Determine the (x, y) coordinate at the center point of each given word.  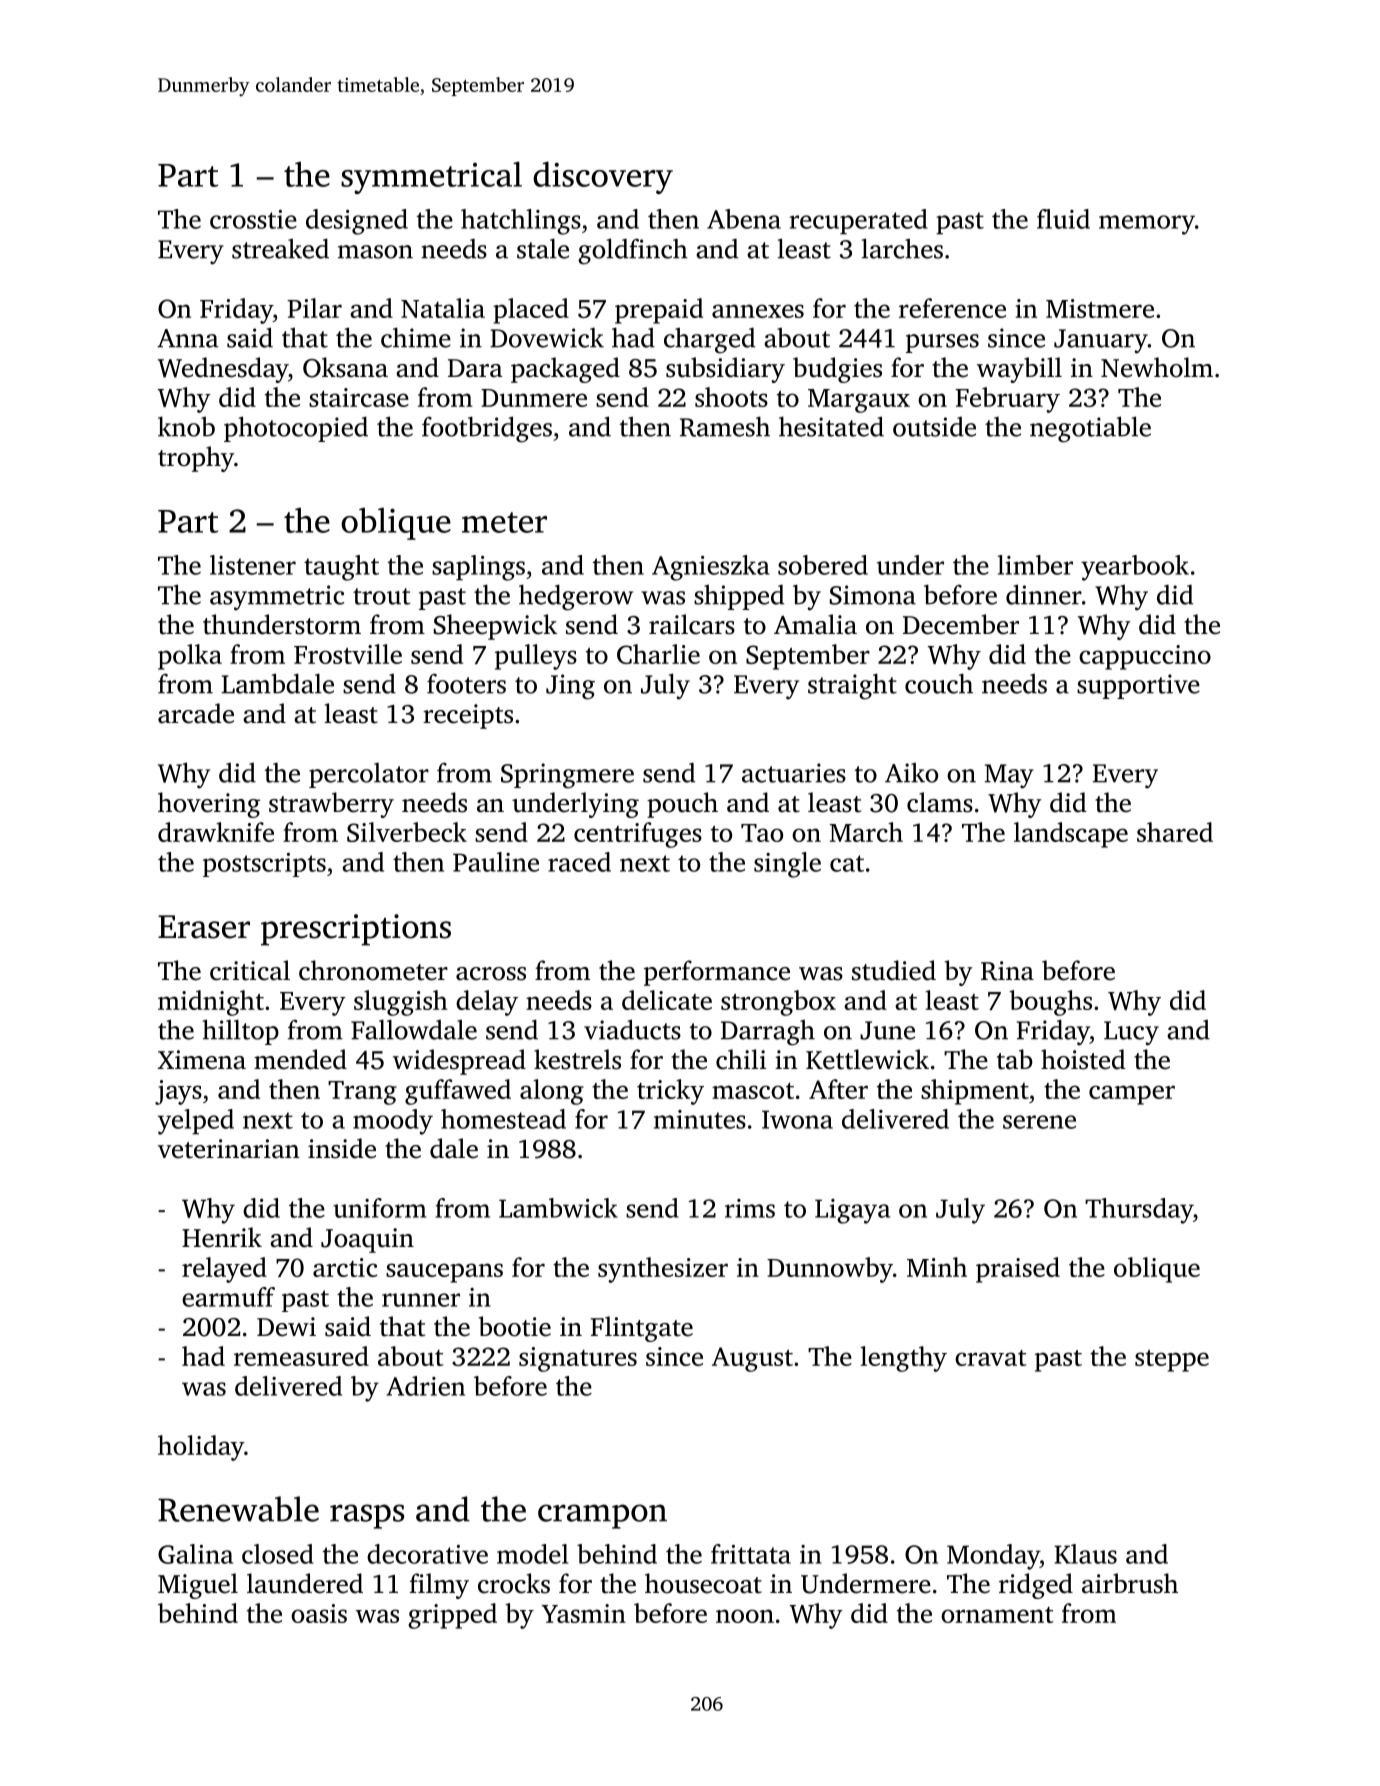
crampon (602, 1516)
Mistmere (1100, 308)
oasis (319, 1613)
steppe (1172, 1361)
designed (357, 222)
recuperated (859, 222)
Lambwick (558, 1208)
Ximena (202, 1060)
